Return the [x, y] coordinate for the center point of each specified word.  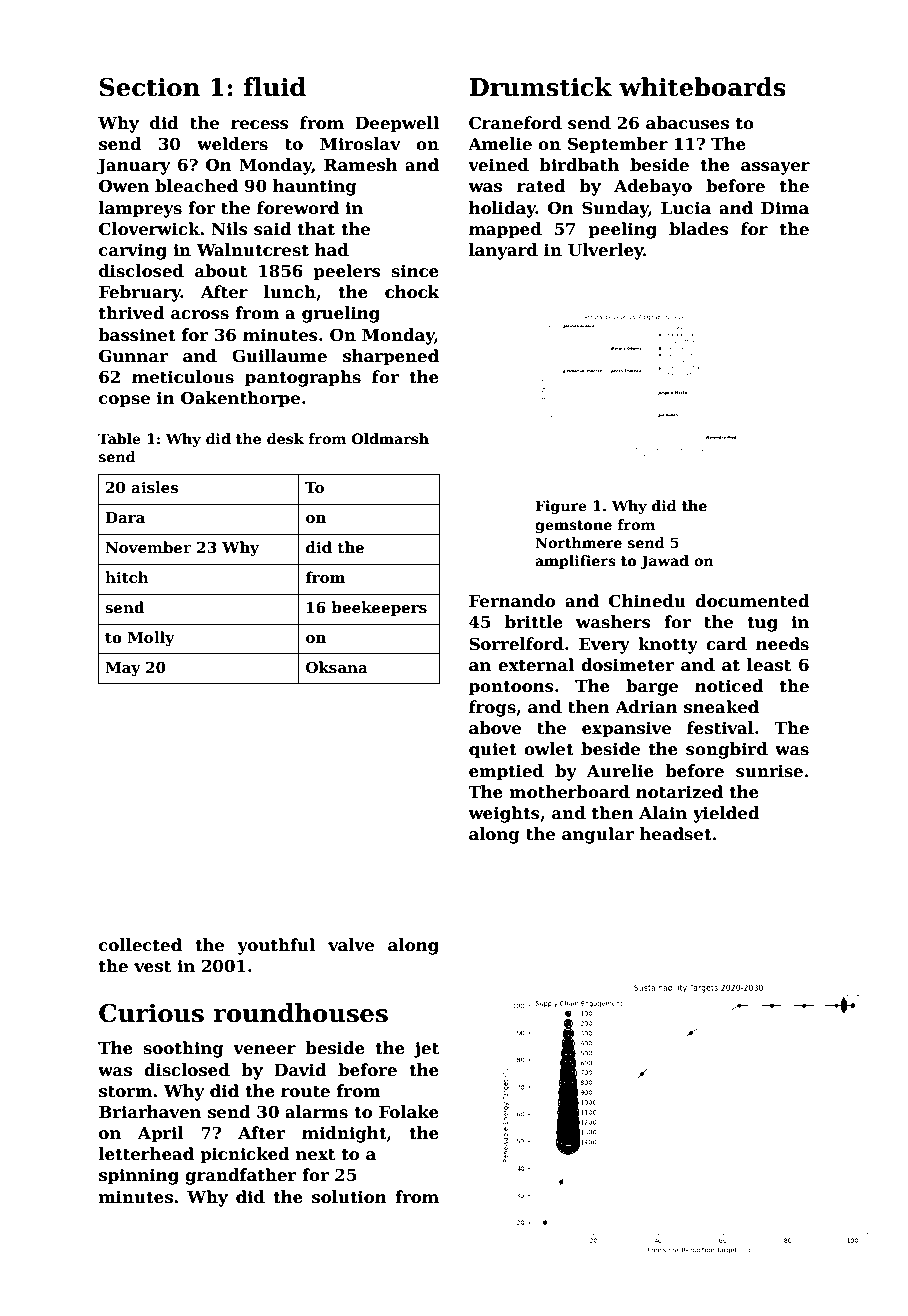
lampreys [140, 209]
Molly [151, 639]
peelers [347, 272]
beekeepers [379, 608]
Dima [785, 207]
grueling [341, 314]
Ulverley [606, 251]
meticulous [183, 377]
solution [349, 1197]
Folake [409, 1112]
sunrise [769, 771]
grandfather [241, 1176]
